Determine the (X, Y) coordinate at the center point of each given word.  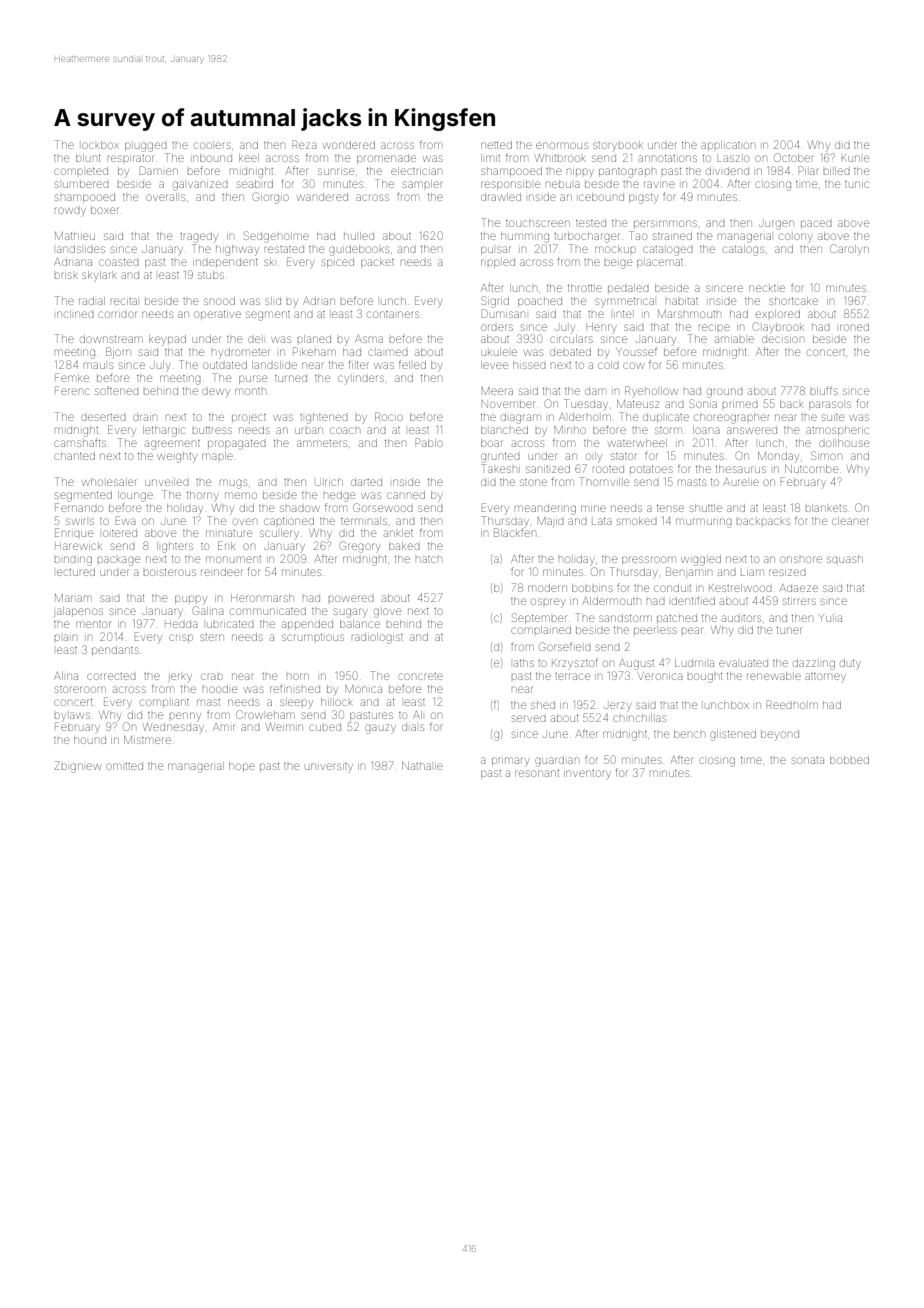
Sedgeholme (276, 237)
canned (406, 495)
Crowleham (265, 714)
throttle (585, 288)
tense (670, 508)
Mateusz (638, 404)
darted (366, 482)
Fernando (79, 507)
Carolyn (849, 249)
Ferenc (72, 390)
